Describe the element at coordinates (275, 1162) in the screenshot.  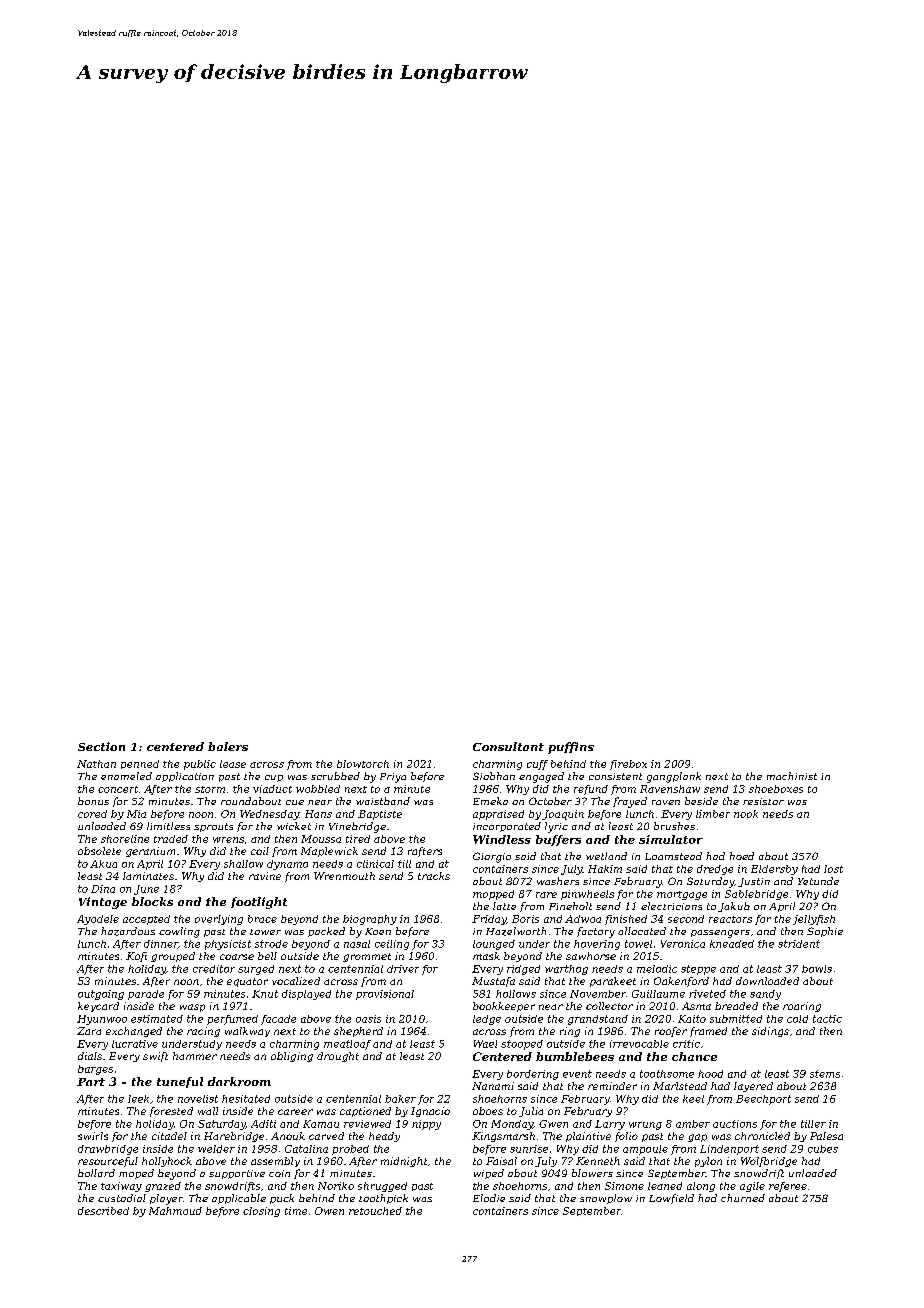
I see `assembly` at that location.
